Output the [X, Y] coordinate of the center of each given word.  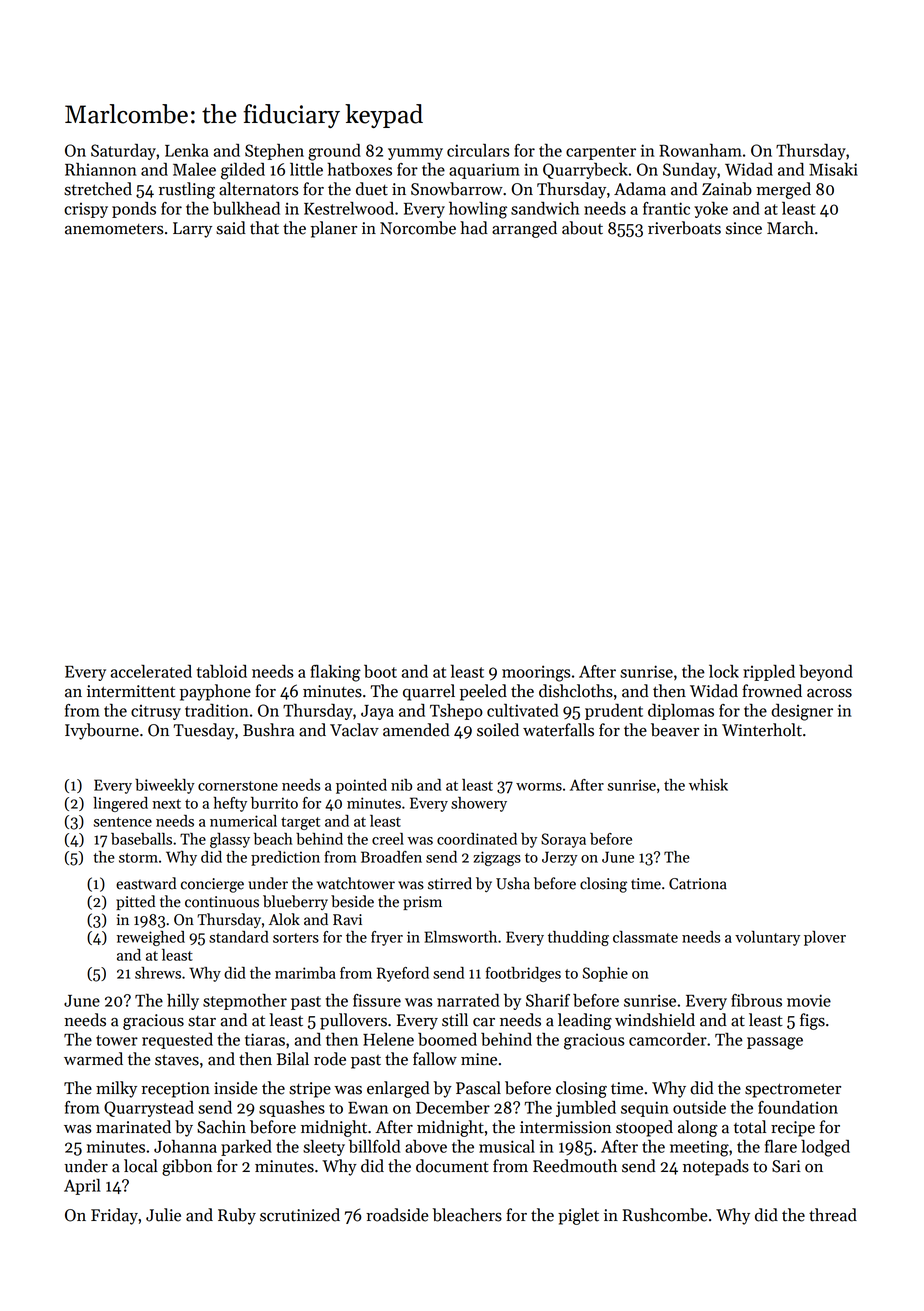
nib [401, 785]
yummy [415, 154]
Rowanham [700, 150]
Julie [163, 1215]
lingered [120, 804]
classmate [645, 937]
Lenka [187, 150]
